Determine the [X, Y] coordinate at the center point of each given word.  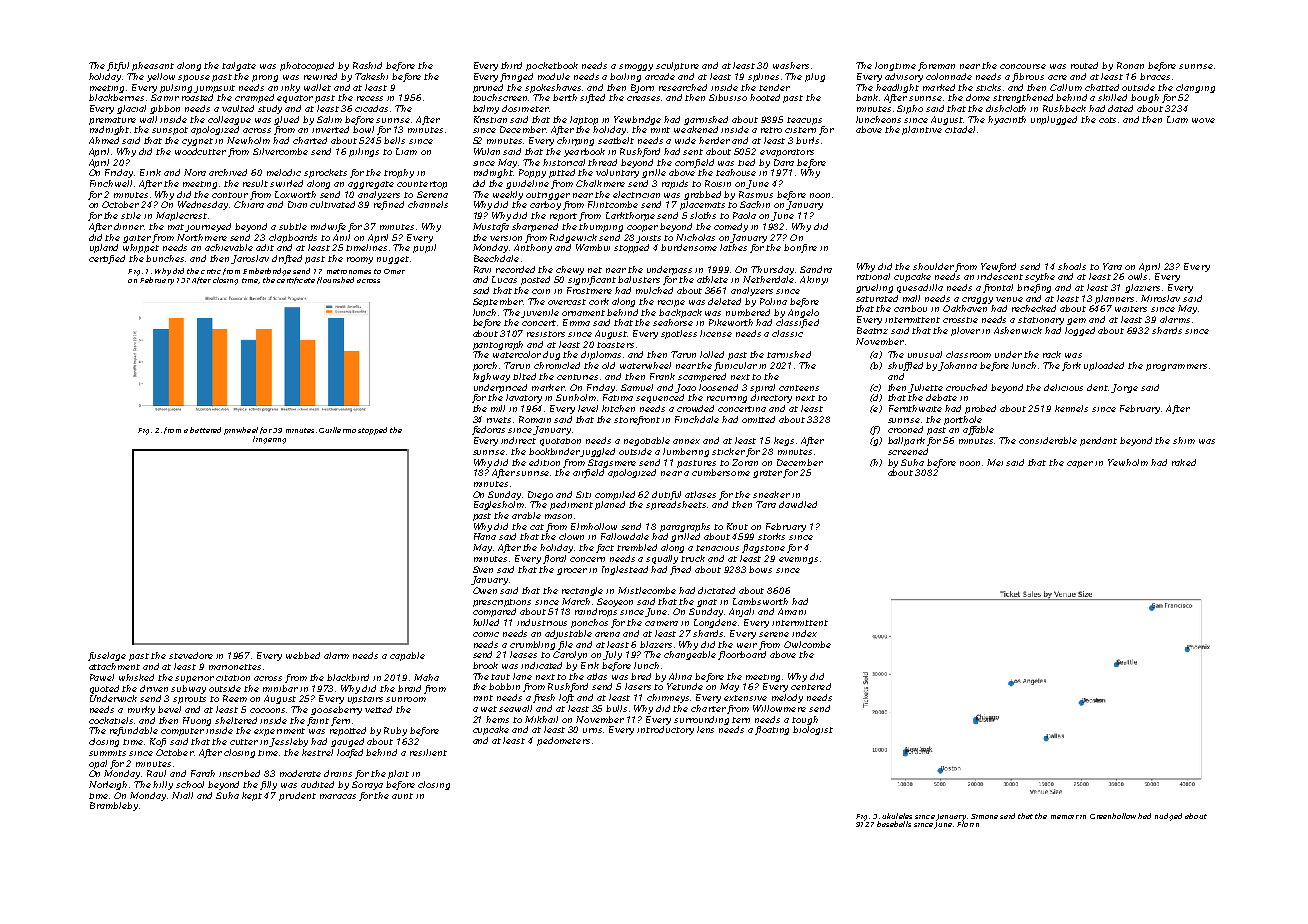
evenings [798, 560]
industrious [542, 622]
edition [544, 462]
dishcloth [1006, 108]
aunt [402, 796]
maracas [338, 796]
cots [1107, 120]
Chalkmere [600, 183]
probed [980, 409]
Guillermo [337, 430]
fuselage [107, 656]
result [255, 183]
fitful [118, 66]
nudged [1168, 817]
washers [791, 65]
